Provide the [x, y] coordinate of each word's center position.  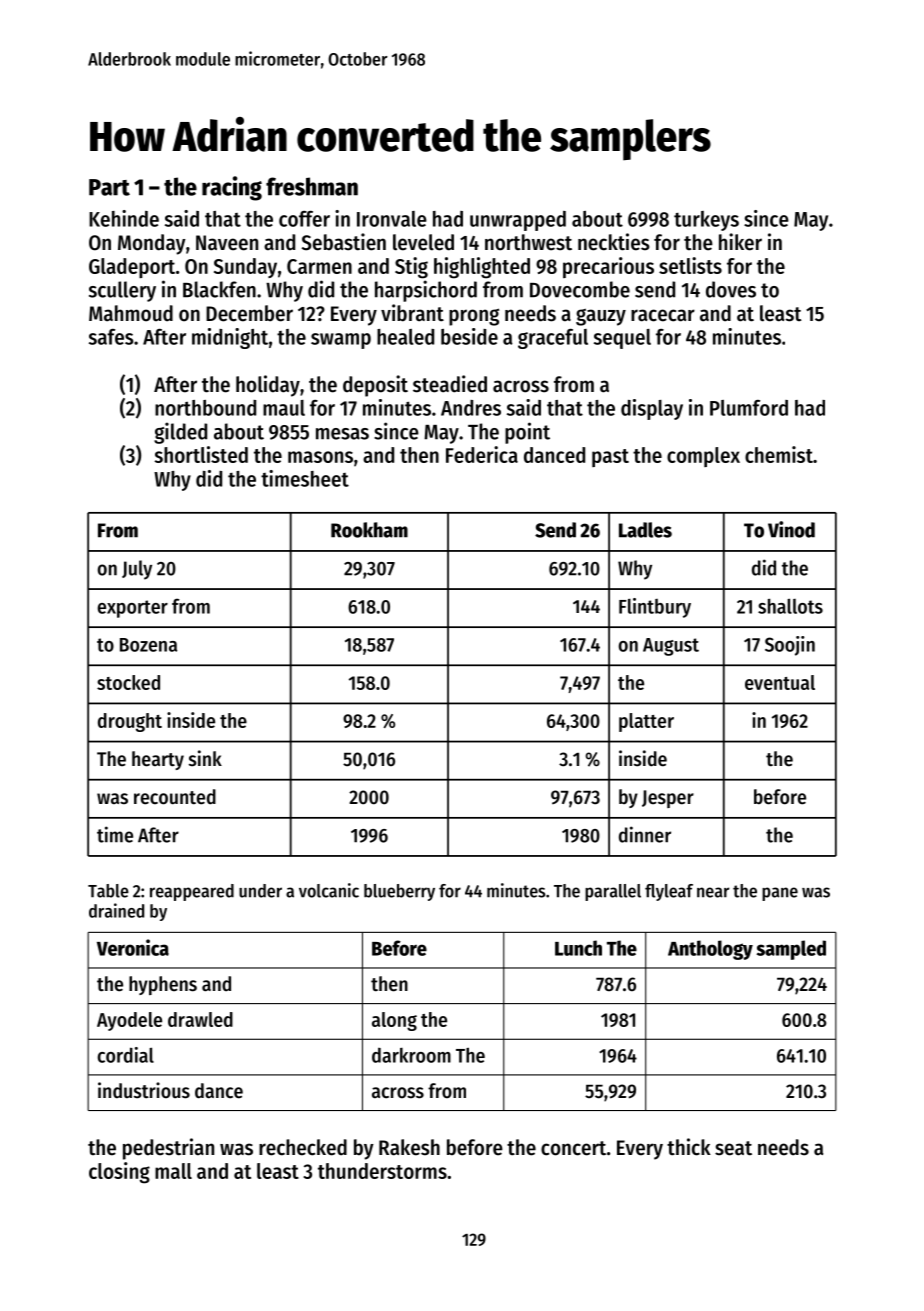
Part [109, 187]
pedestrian [168, 1149]
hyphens [163, 985]
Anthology [710, 950]
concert [573, 1148]
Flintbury [655, 608]
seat [733, 1148]
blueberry [399, 892]
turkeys [706, 221]
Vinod [791, 529]
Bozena [148, 645]
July [137, 570]
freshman [312, 186]
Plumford [749, 408]
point [527, 433]
